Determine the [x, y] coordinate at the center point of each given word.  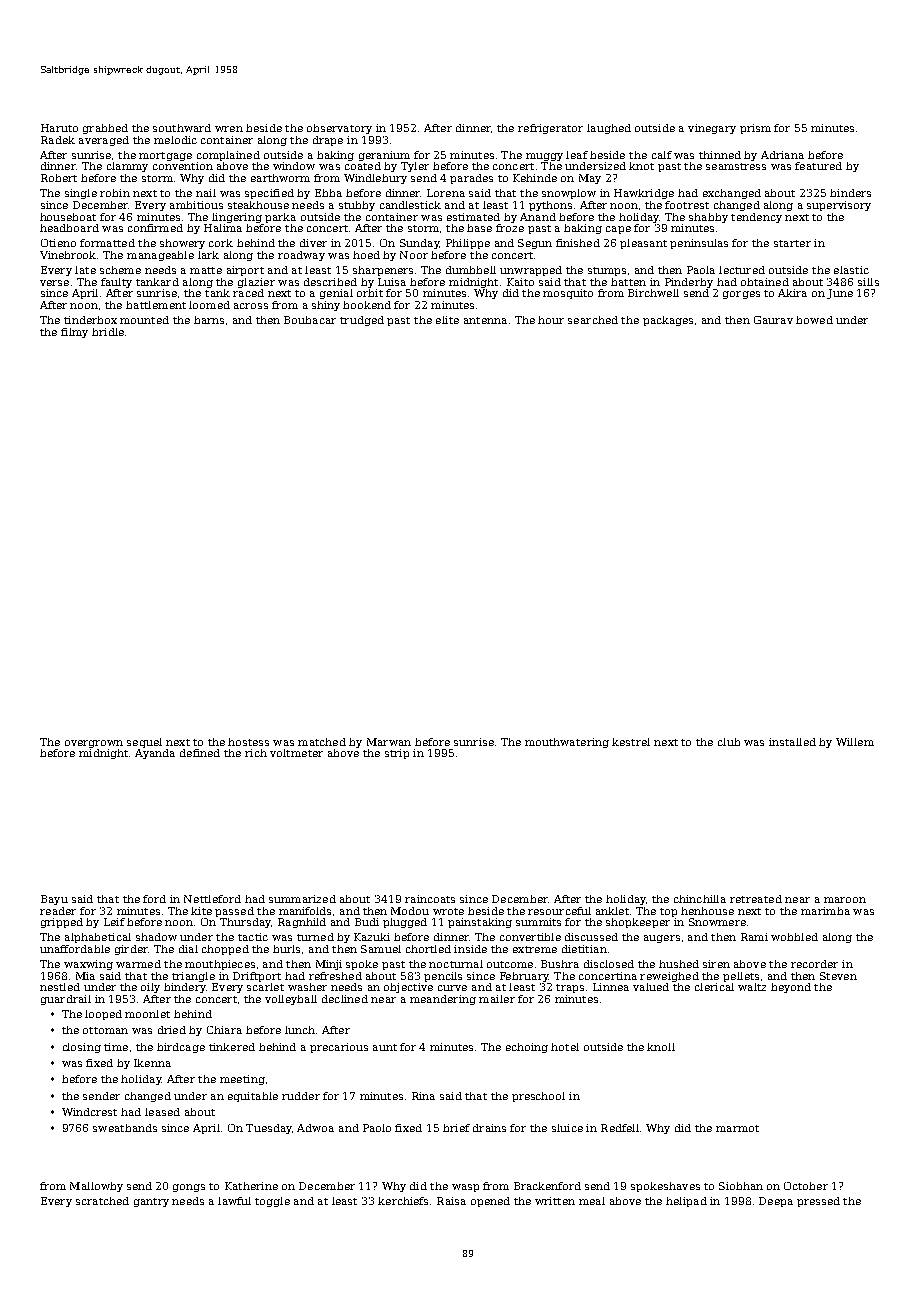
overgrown [94, 744]
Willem [855, 742]
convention [183, 166]
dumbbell [471, 270]
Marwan [389, 742]
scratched [102, 1201]
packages [668, 321]
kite [201, 911]
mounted [144, 320]
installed [792, 742]
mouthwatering [567, 743]
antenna [485, 320]
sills [868, 282]
